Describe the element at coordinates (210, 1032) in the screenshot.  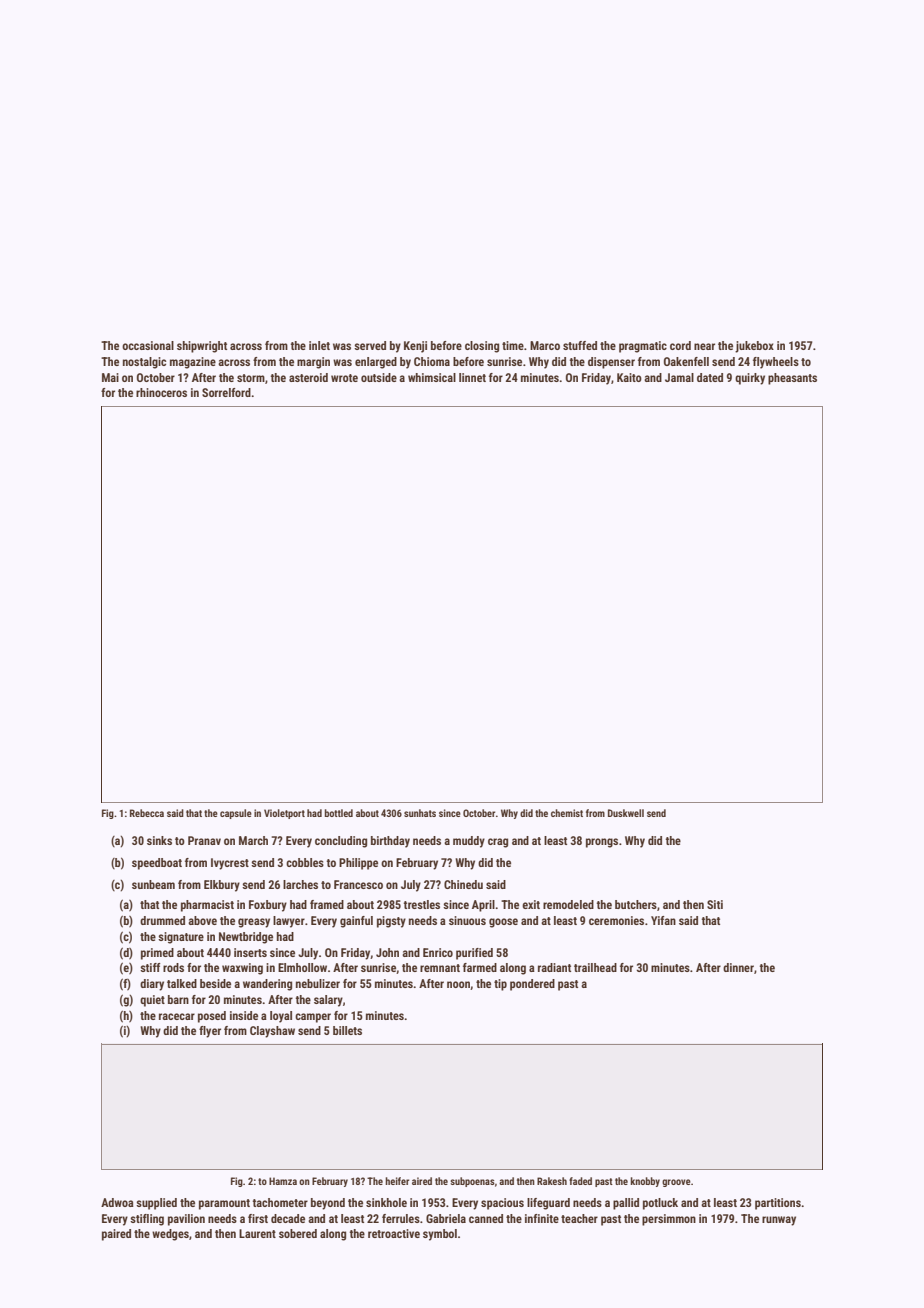
I see `flyer` at that location.
